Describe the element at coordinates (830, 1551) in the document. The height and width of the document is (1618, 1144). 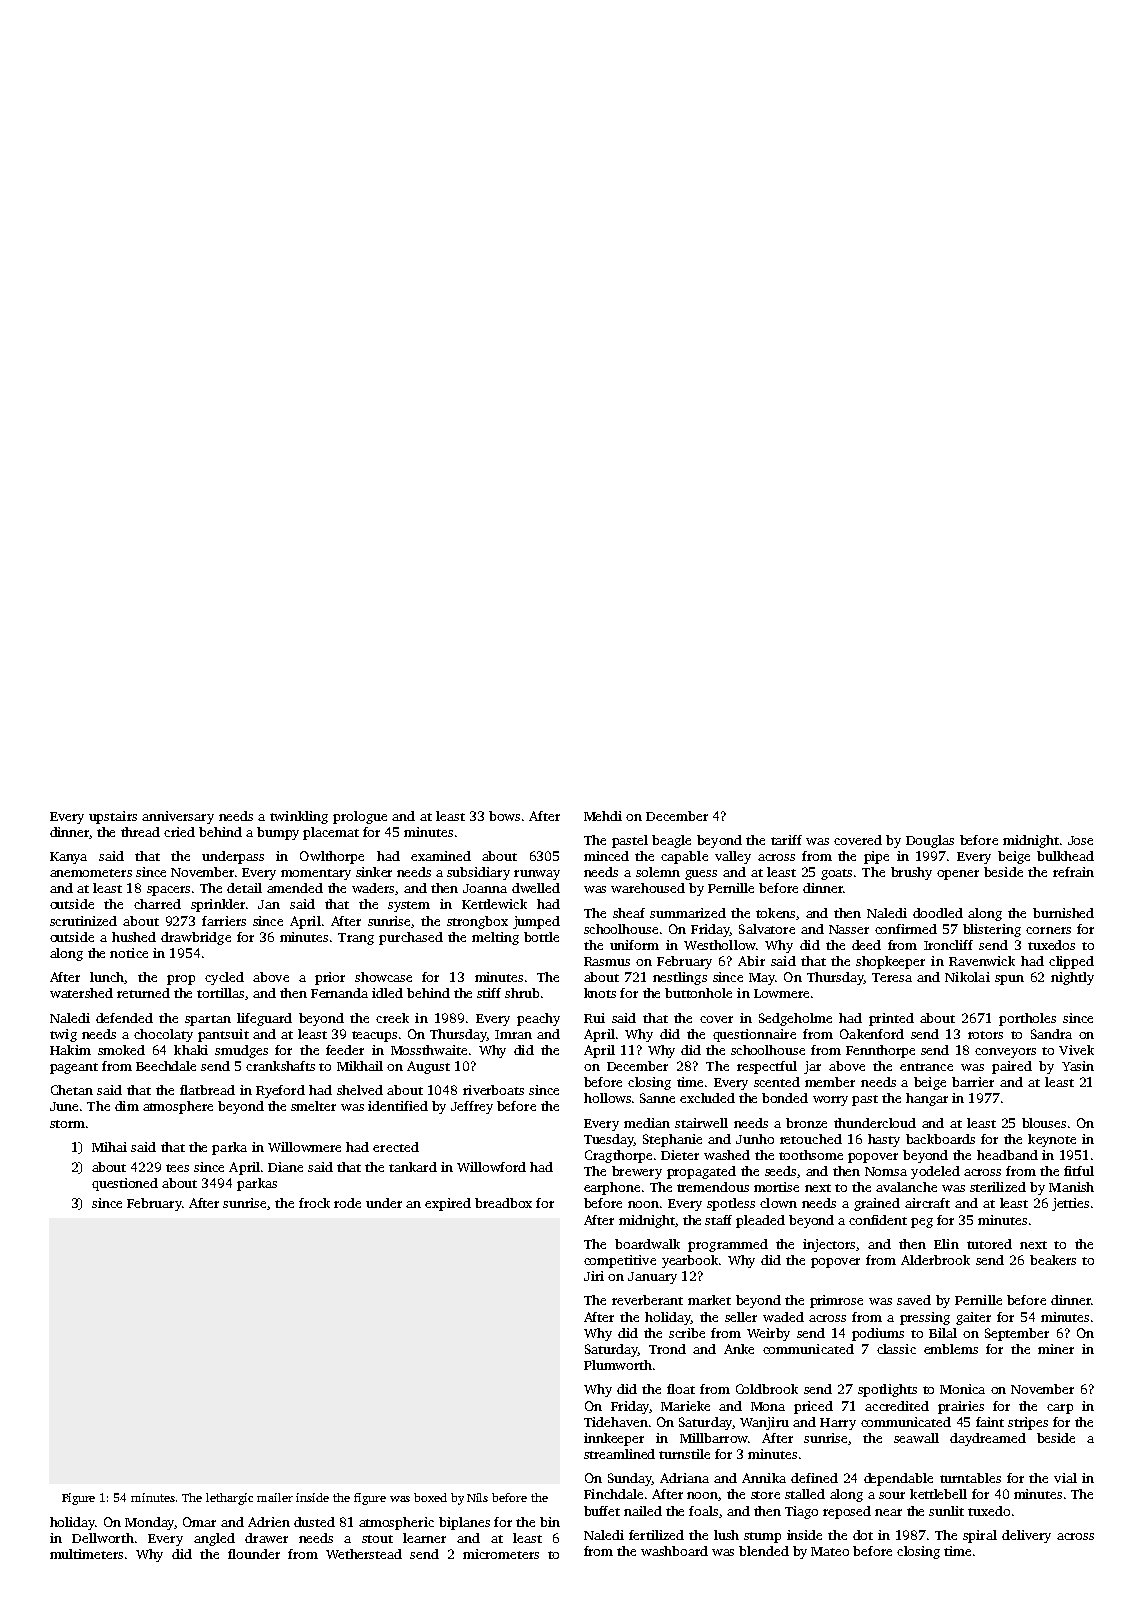
I see `Mateo` at that location.
